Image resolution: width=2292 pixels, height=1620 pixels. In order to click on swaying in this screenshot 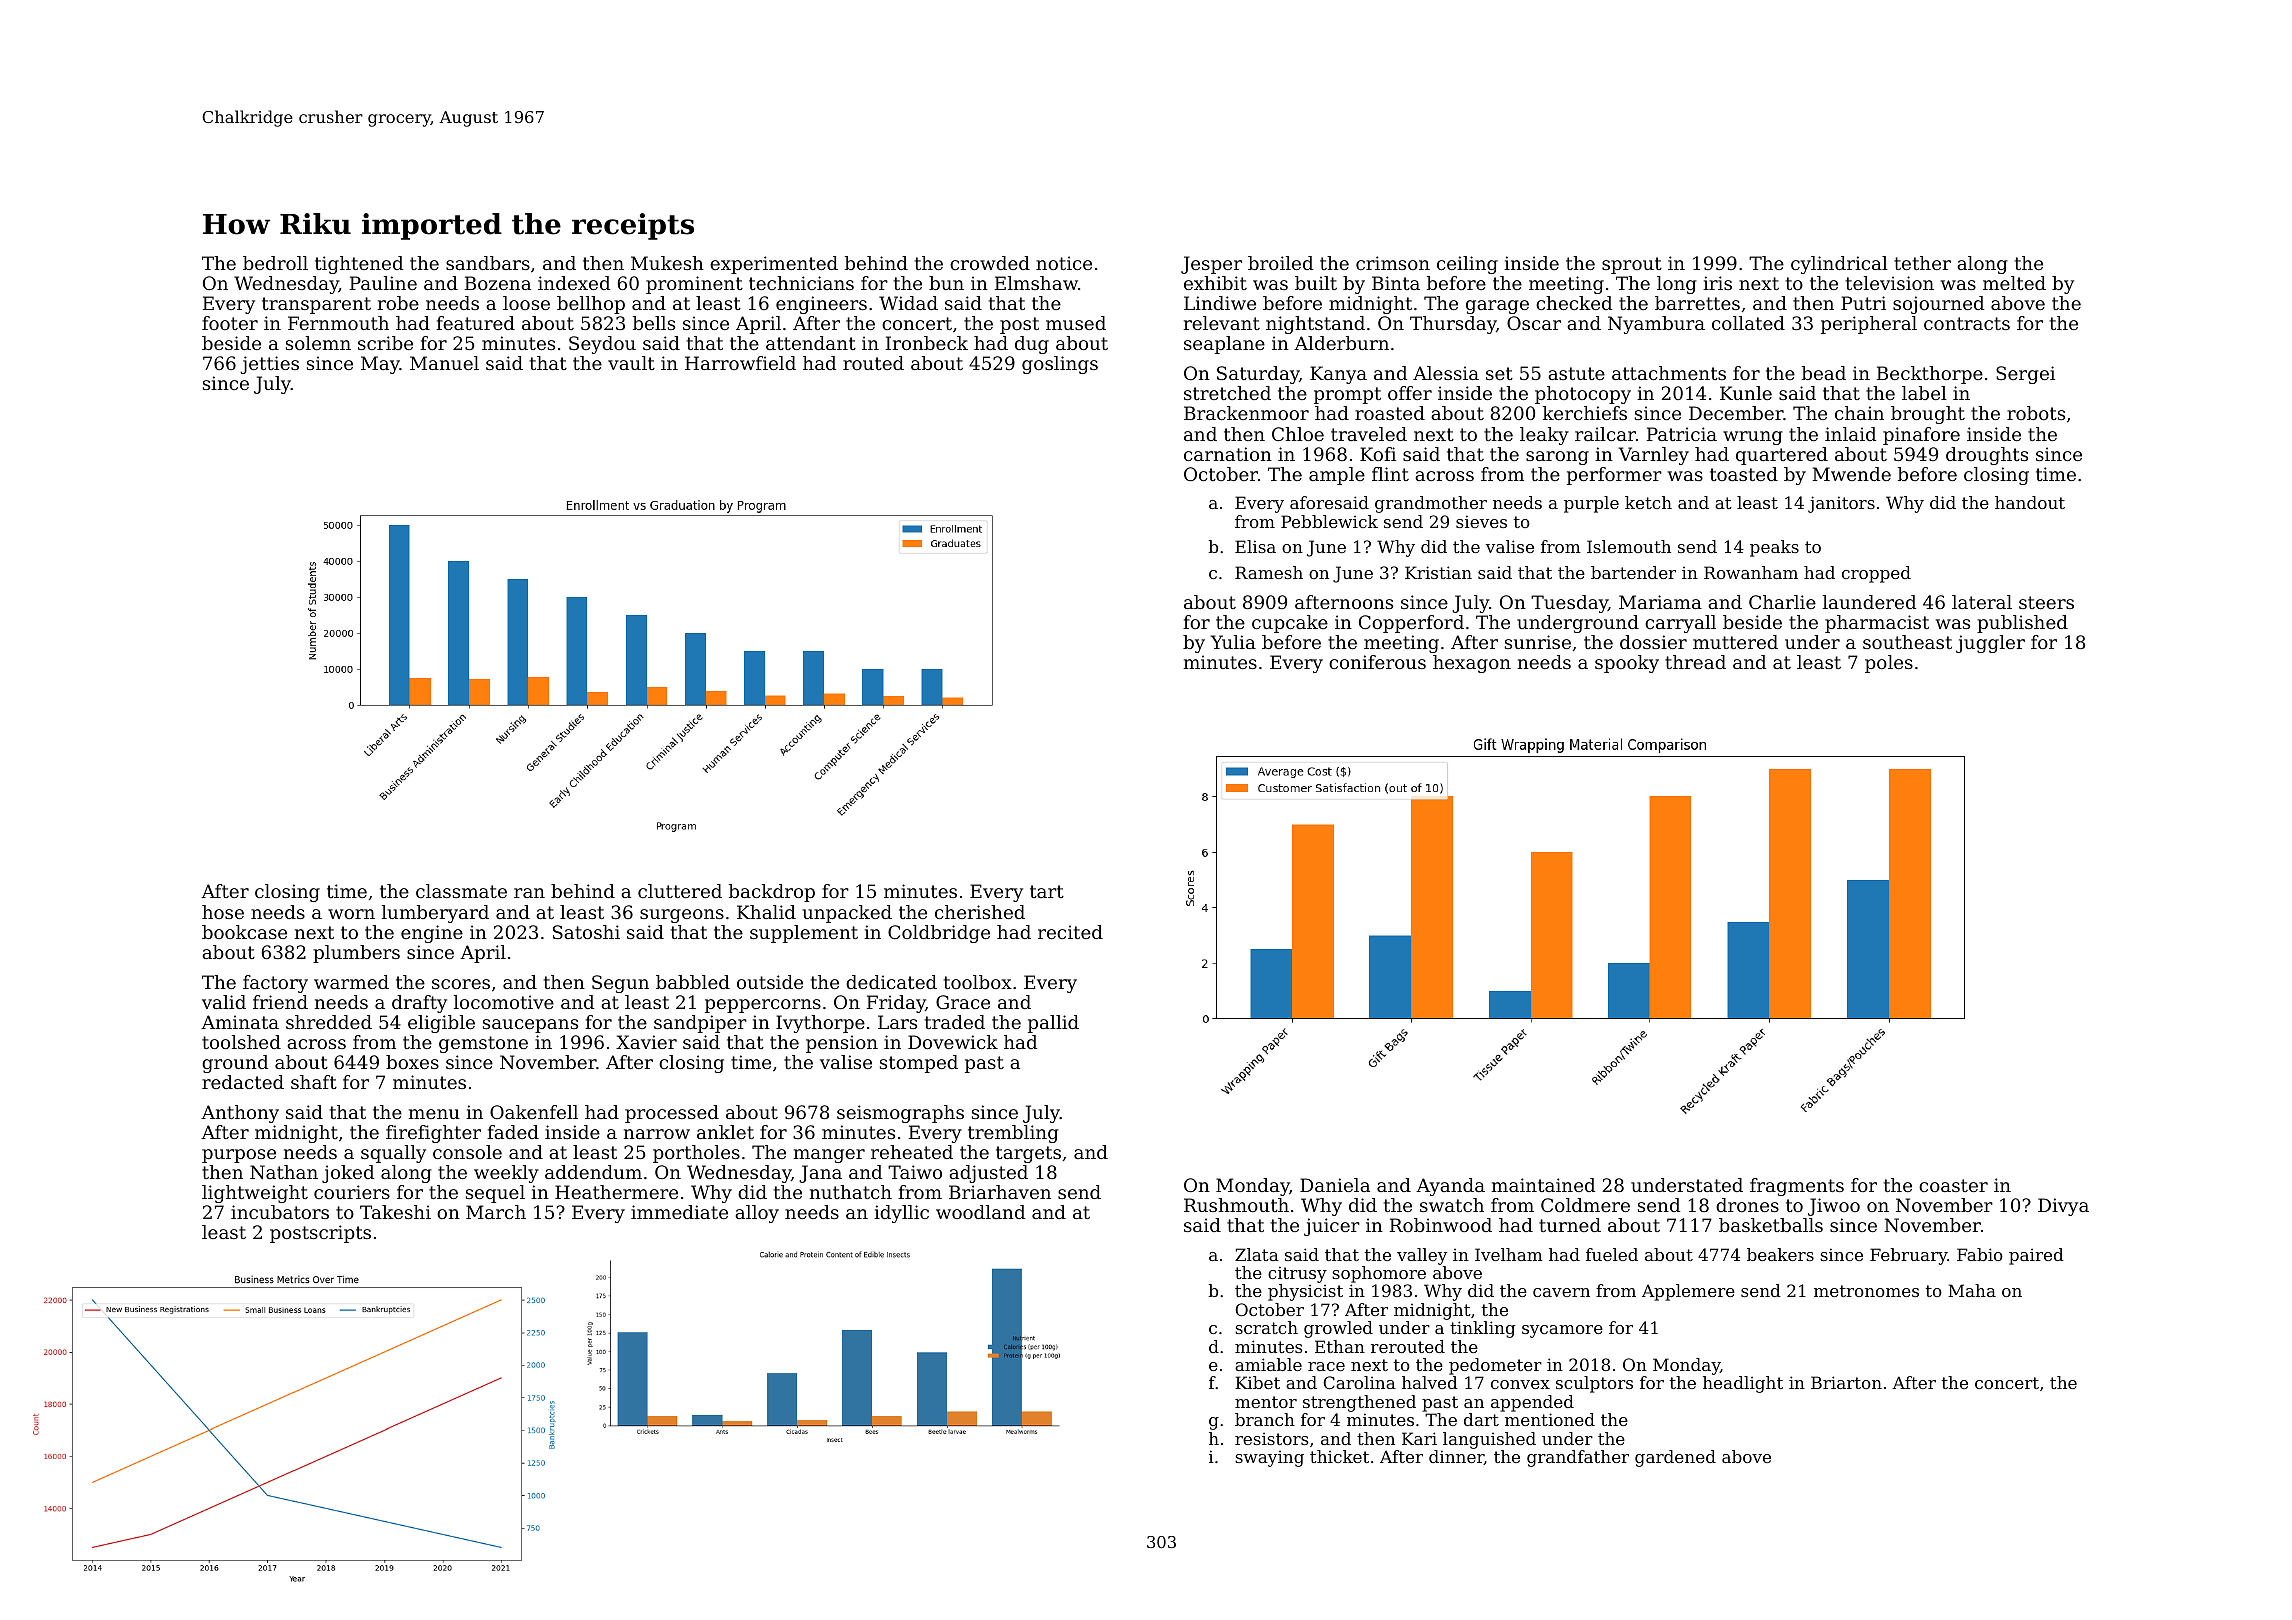, I will do `click(1269, 1458)`.
